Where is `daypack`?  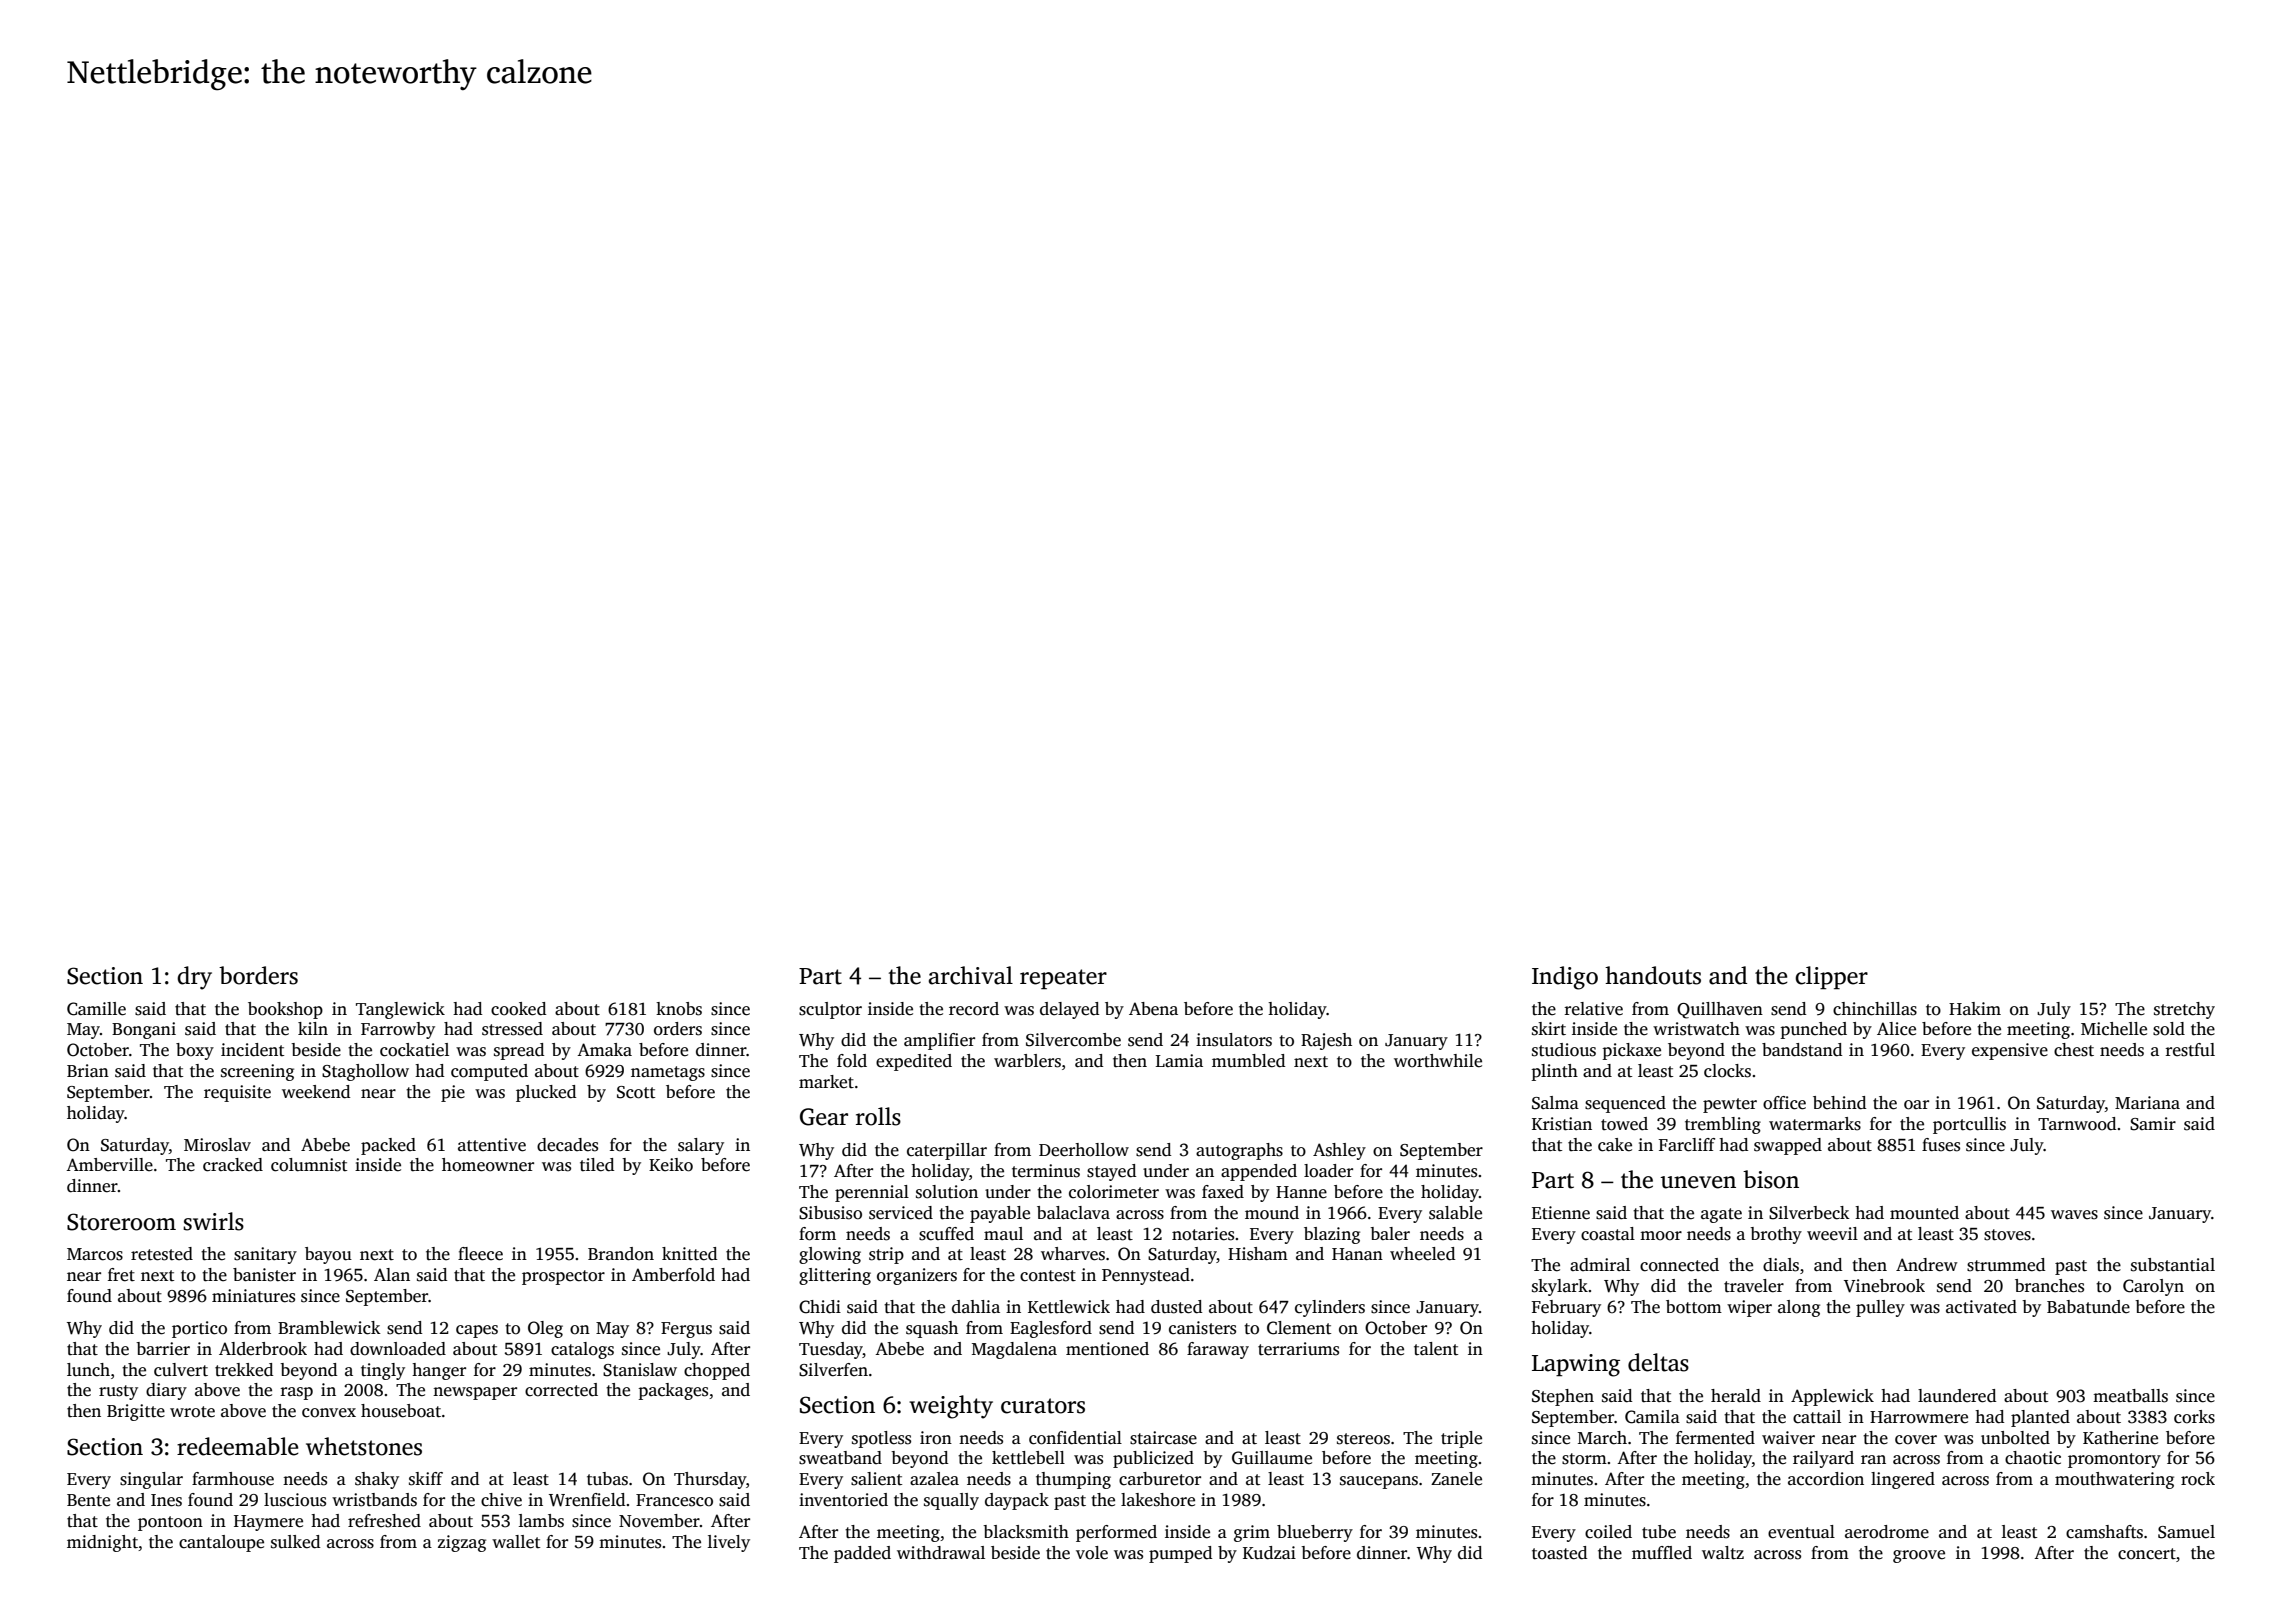 daypack is located at coordinates (1017, 1501).
